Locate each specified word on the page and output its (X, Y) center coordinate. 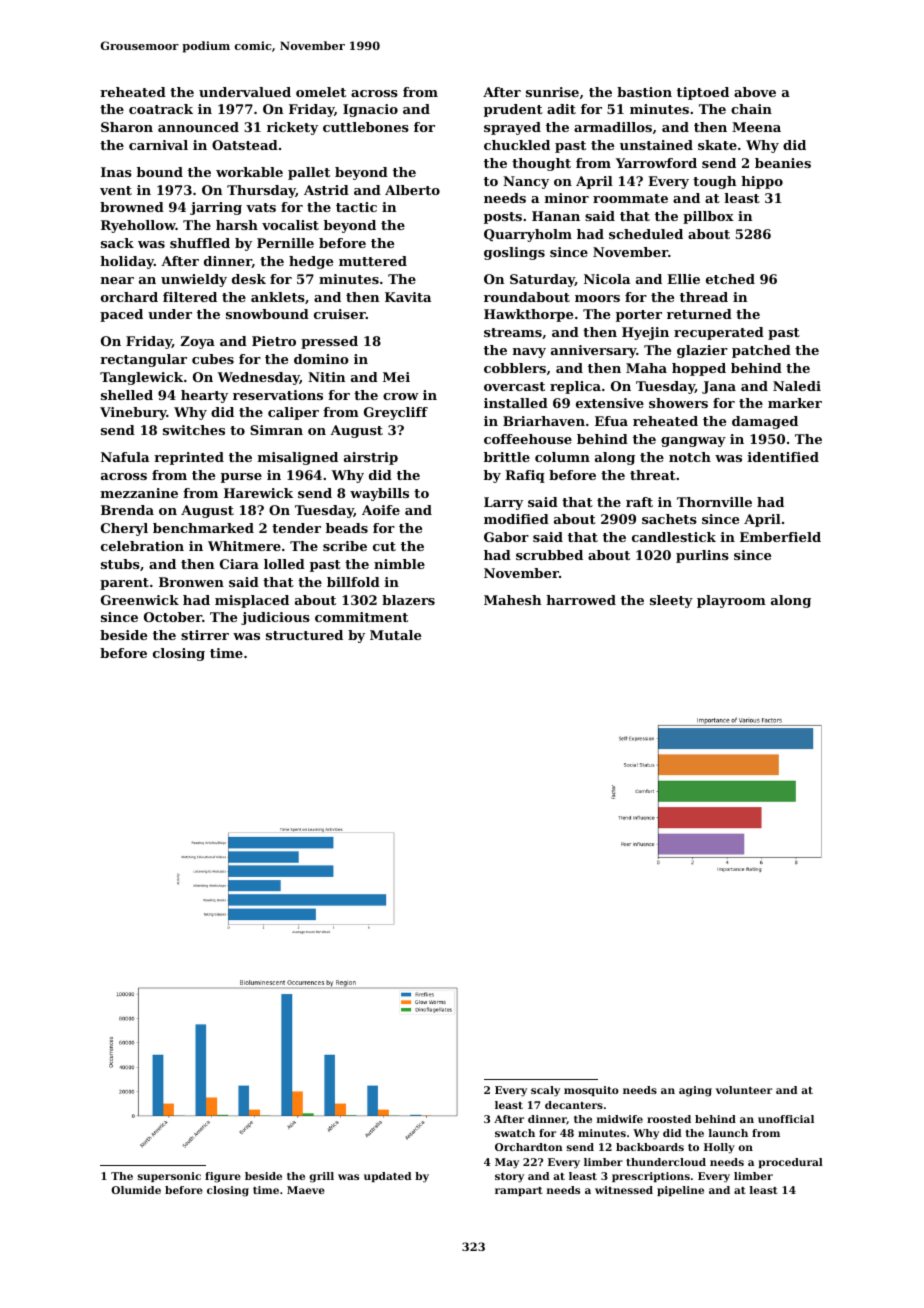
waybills (379, 494)
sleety (671, 601)
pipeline (680, 1191)
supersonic (169, 1177)
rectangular (143, 360)
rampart (519, 1191)
